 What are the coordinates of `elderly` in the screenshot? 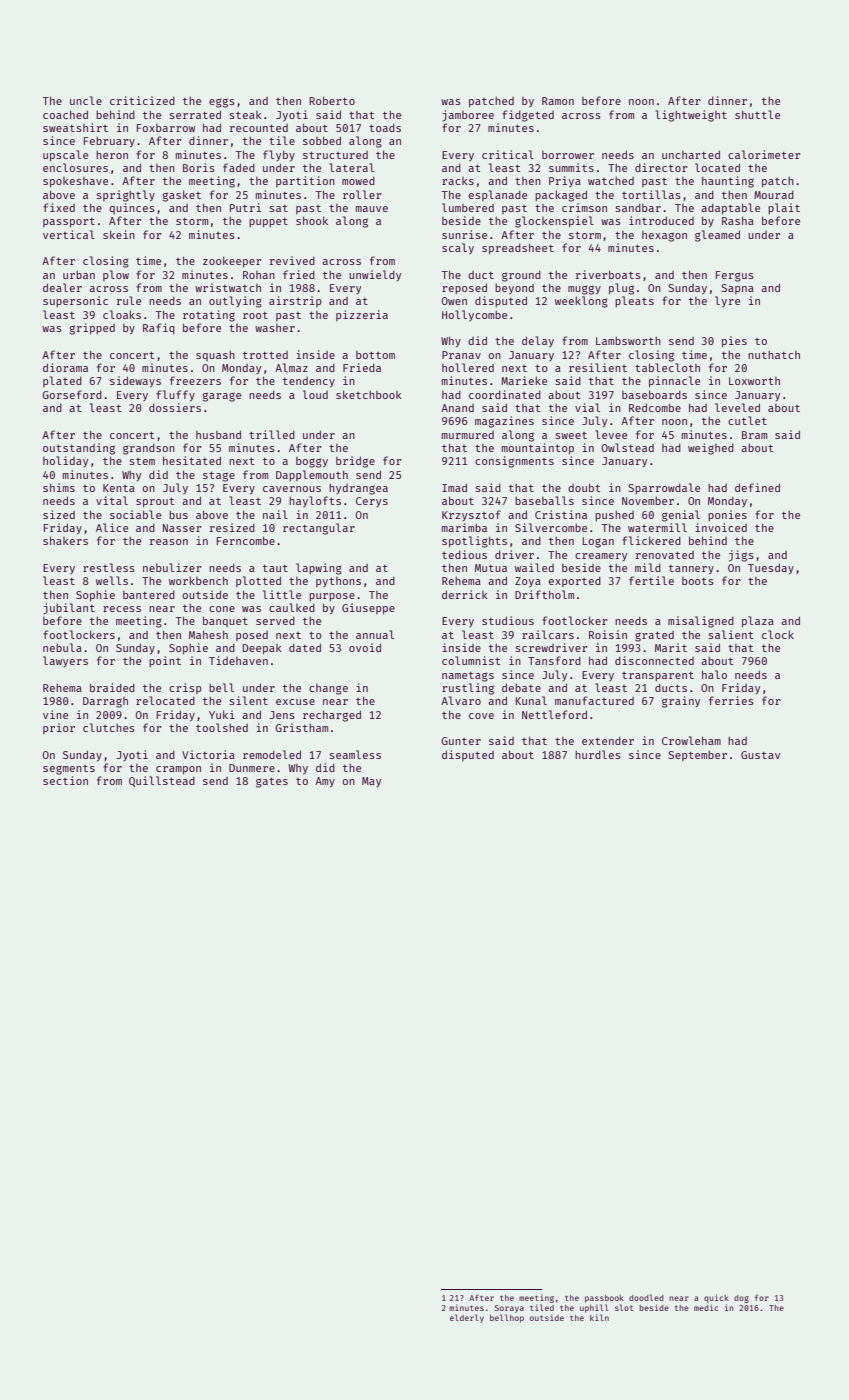 It's located at (467, 1318).
